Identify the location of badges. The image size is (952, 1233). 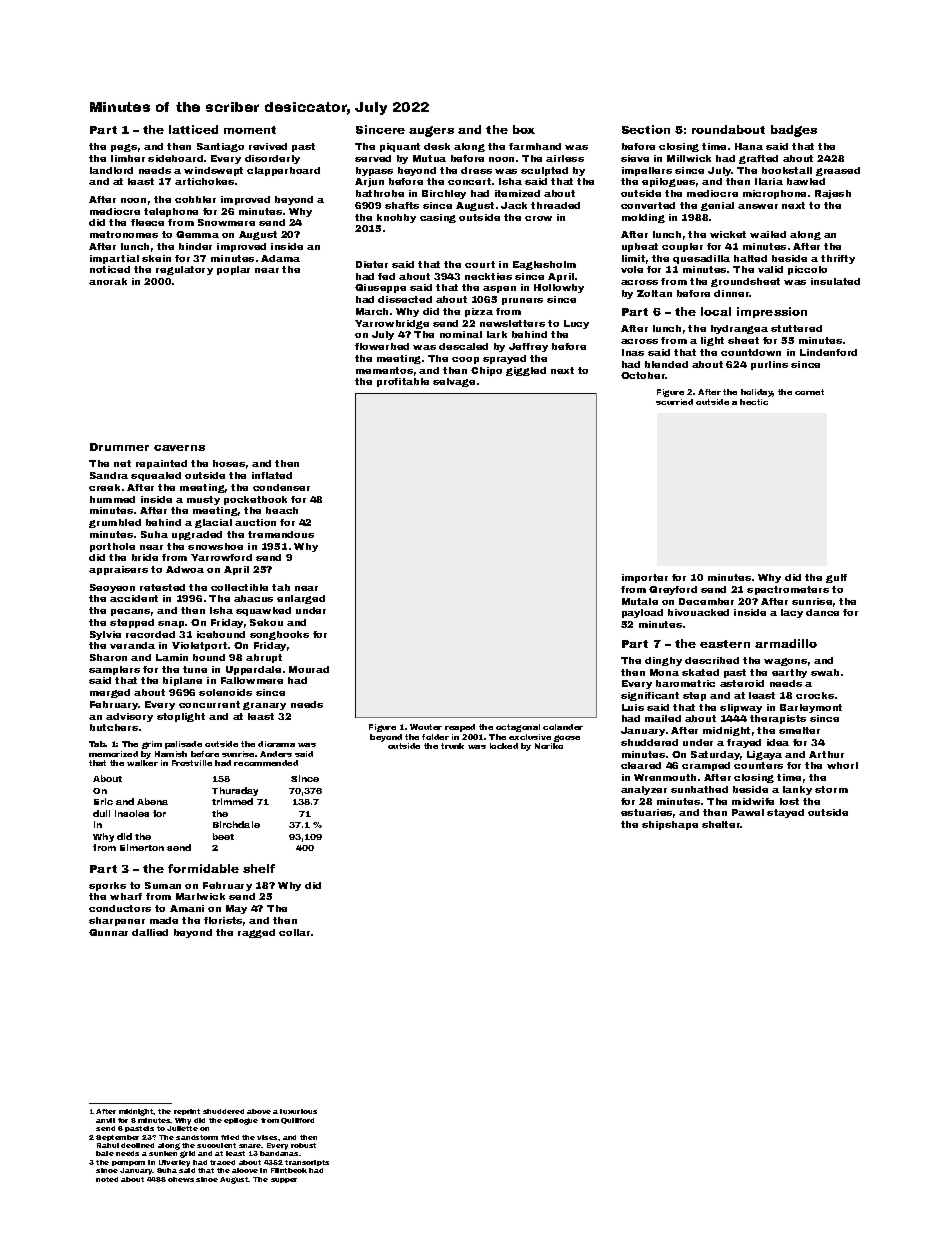
(794, 131).
